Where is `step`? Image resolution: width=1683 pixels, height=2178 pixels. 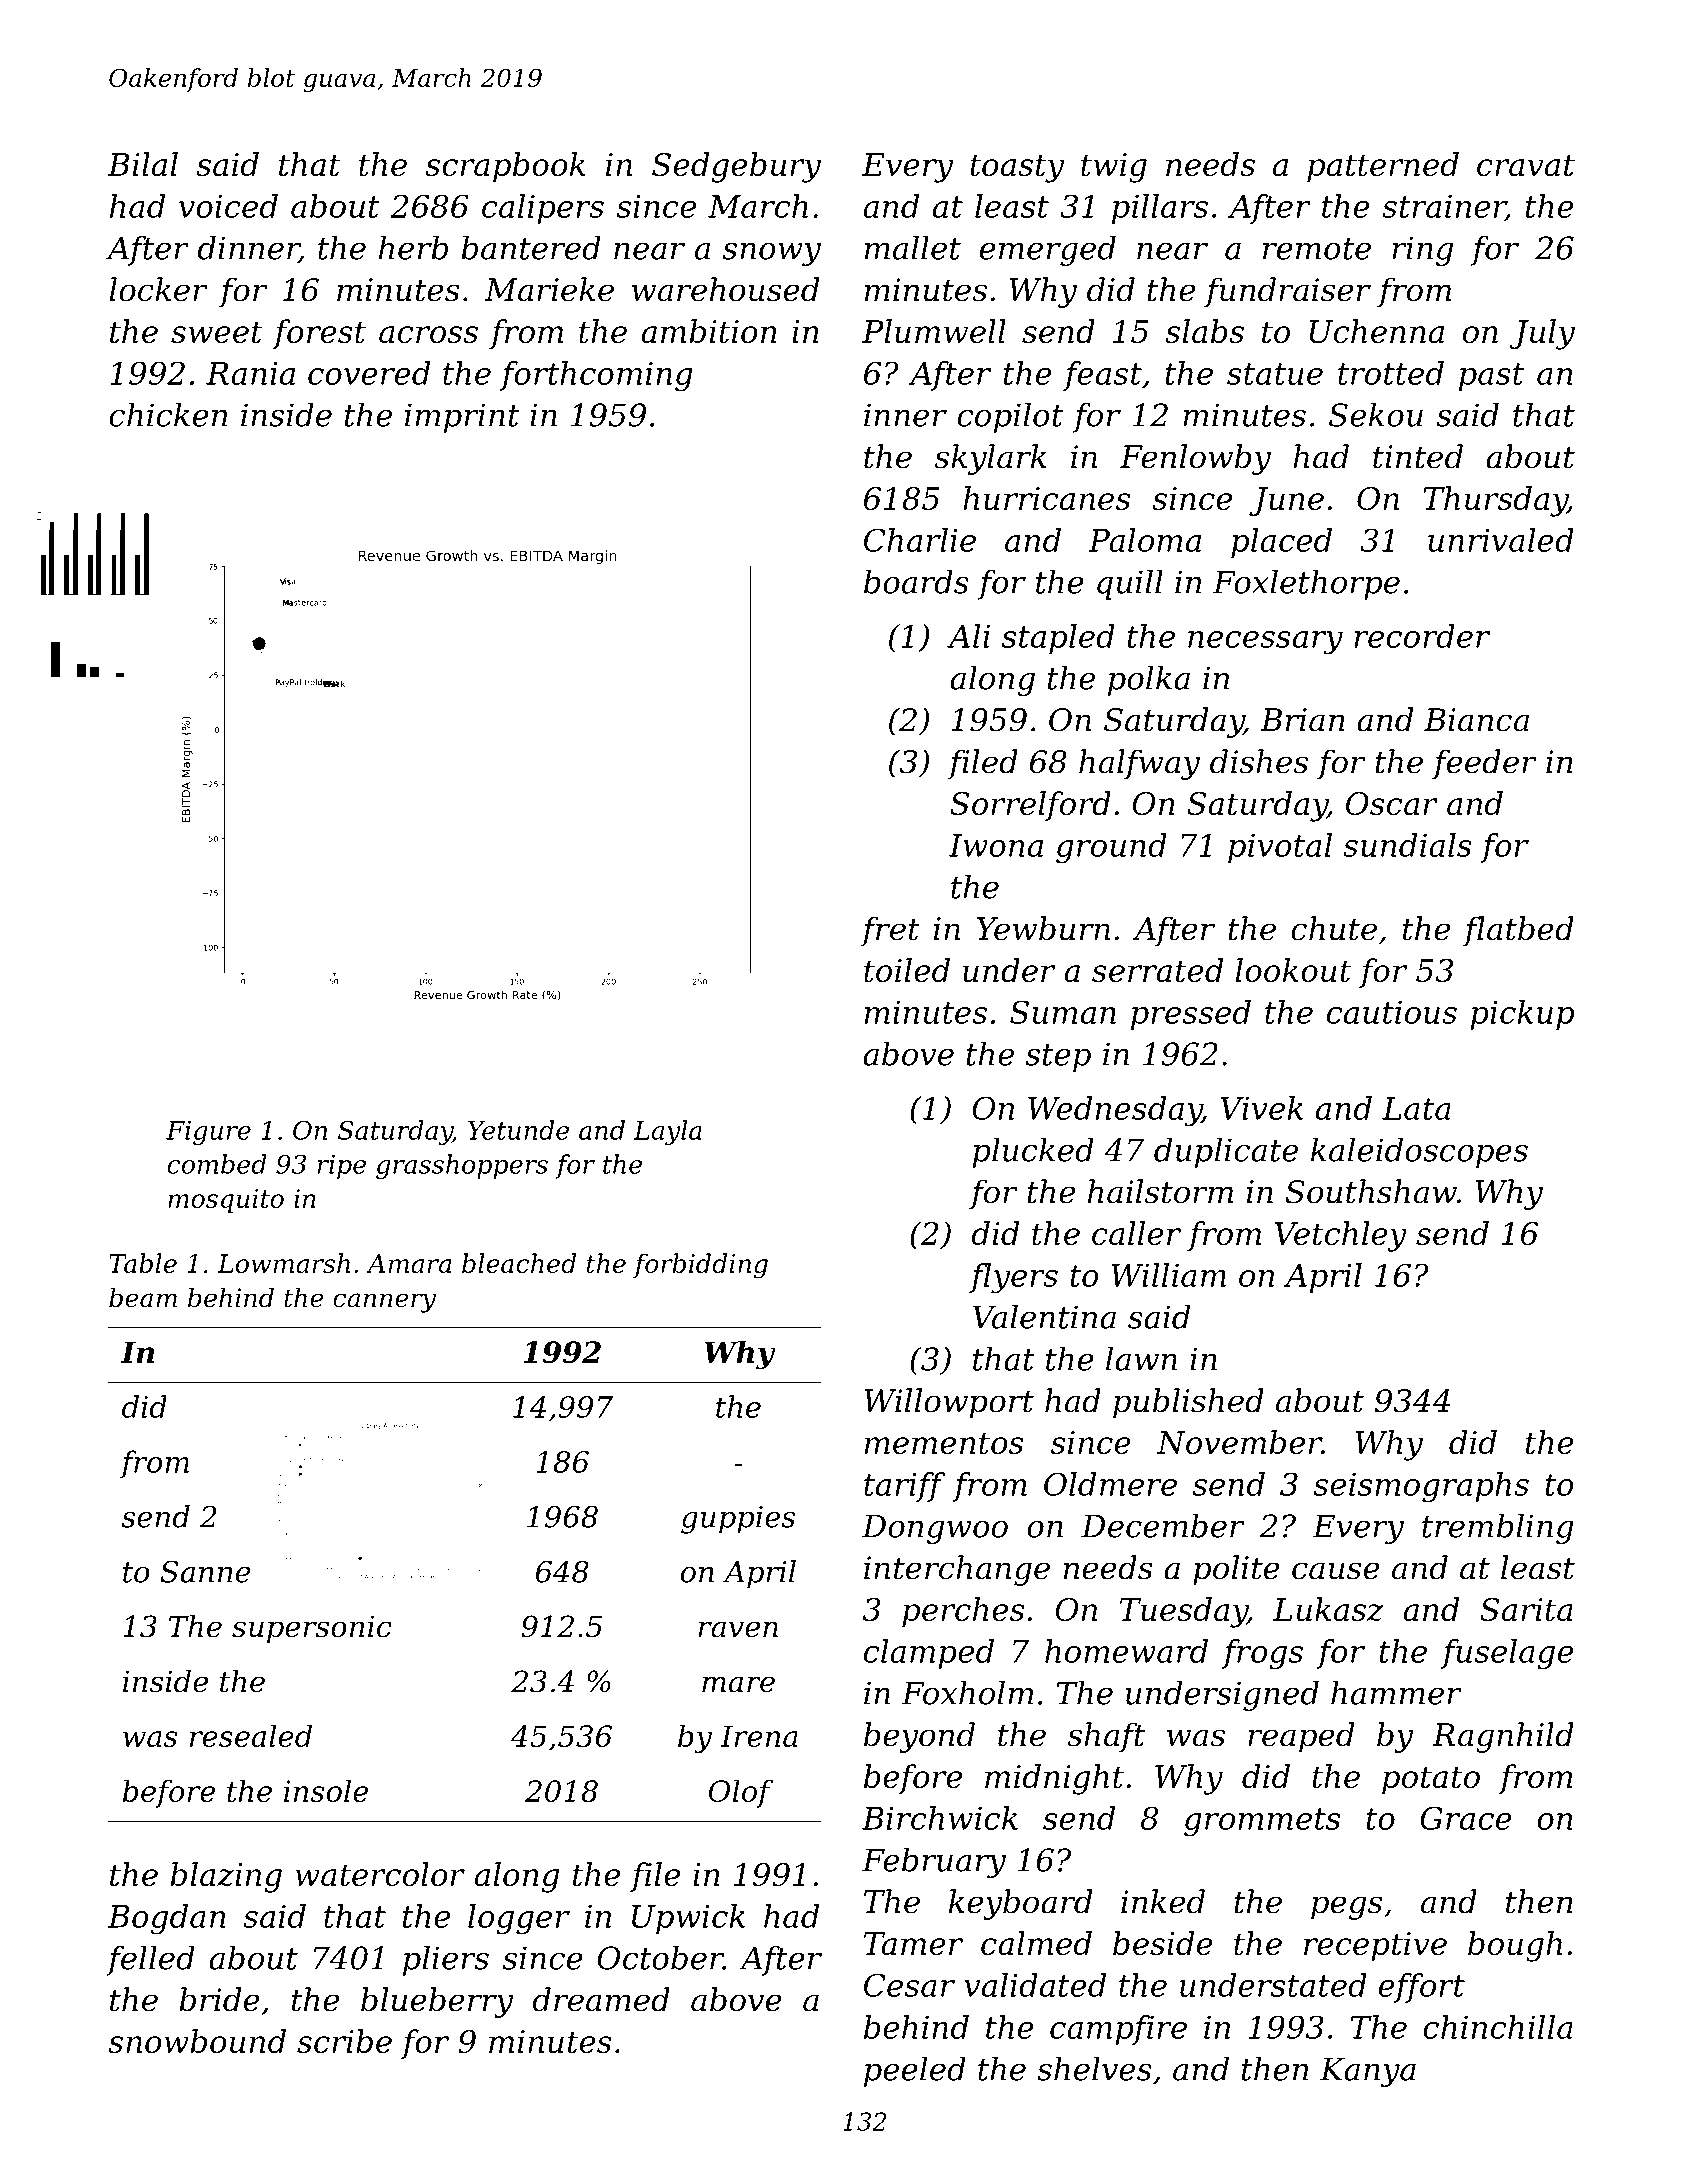 step is located at coordinates (1058, 1058).
